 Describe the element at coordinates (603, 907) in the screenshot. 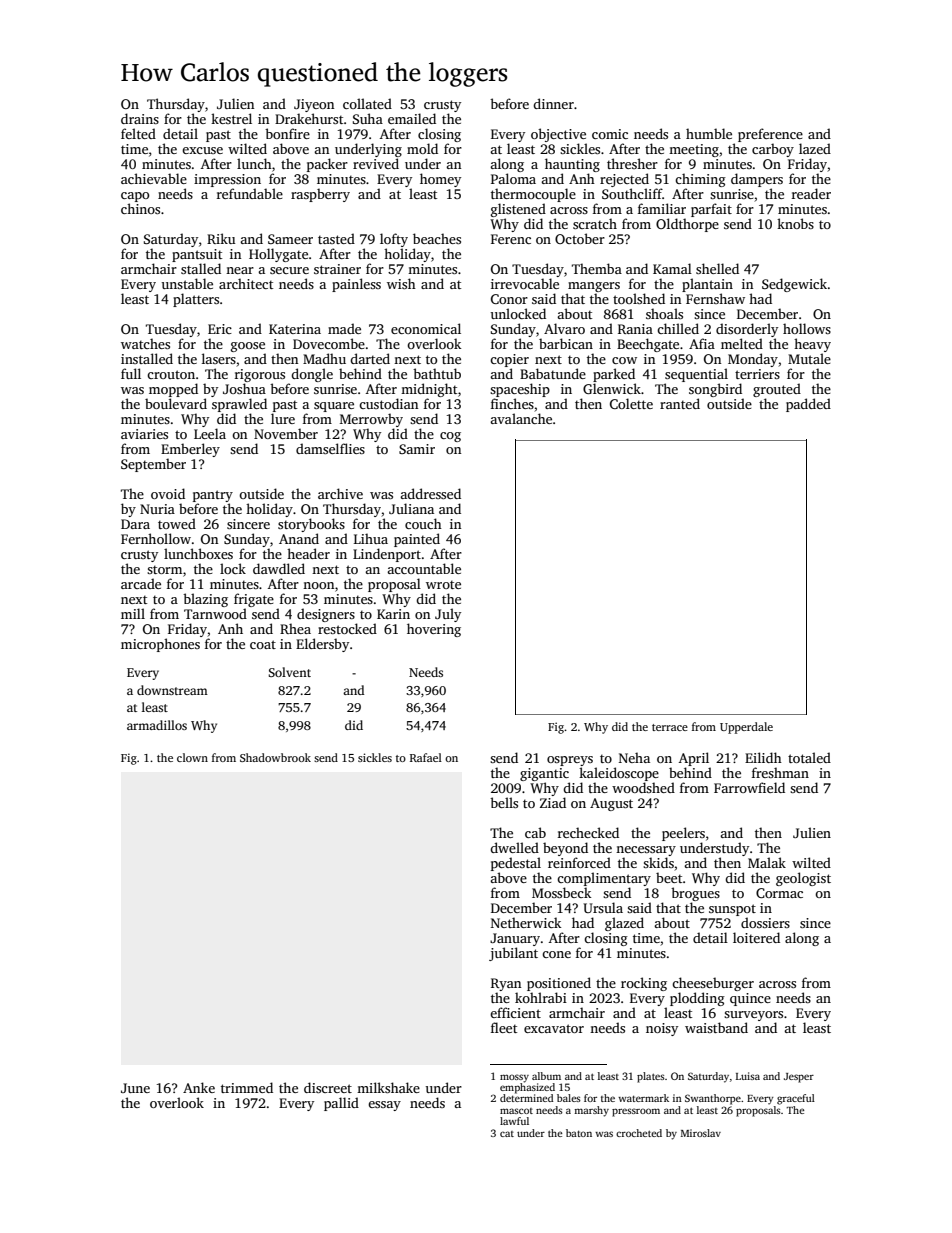

I see `Ursula` at that location.
